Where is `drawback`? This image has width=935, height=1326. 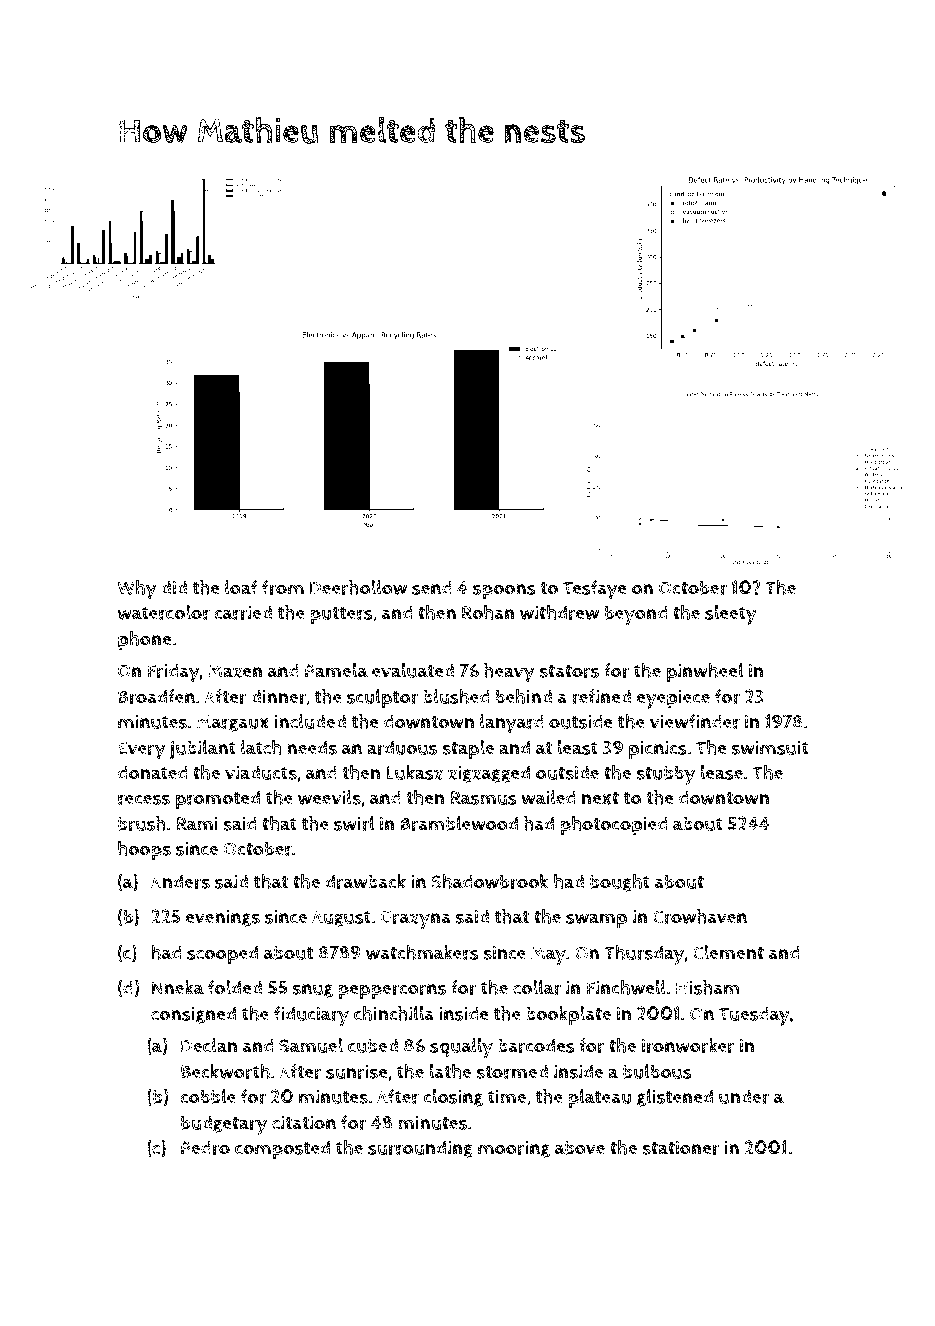 drawback is located at coordinates (365, 881).
